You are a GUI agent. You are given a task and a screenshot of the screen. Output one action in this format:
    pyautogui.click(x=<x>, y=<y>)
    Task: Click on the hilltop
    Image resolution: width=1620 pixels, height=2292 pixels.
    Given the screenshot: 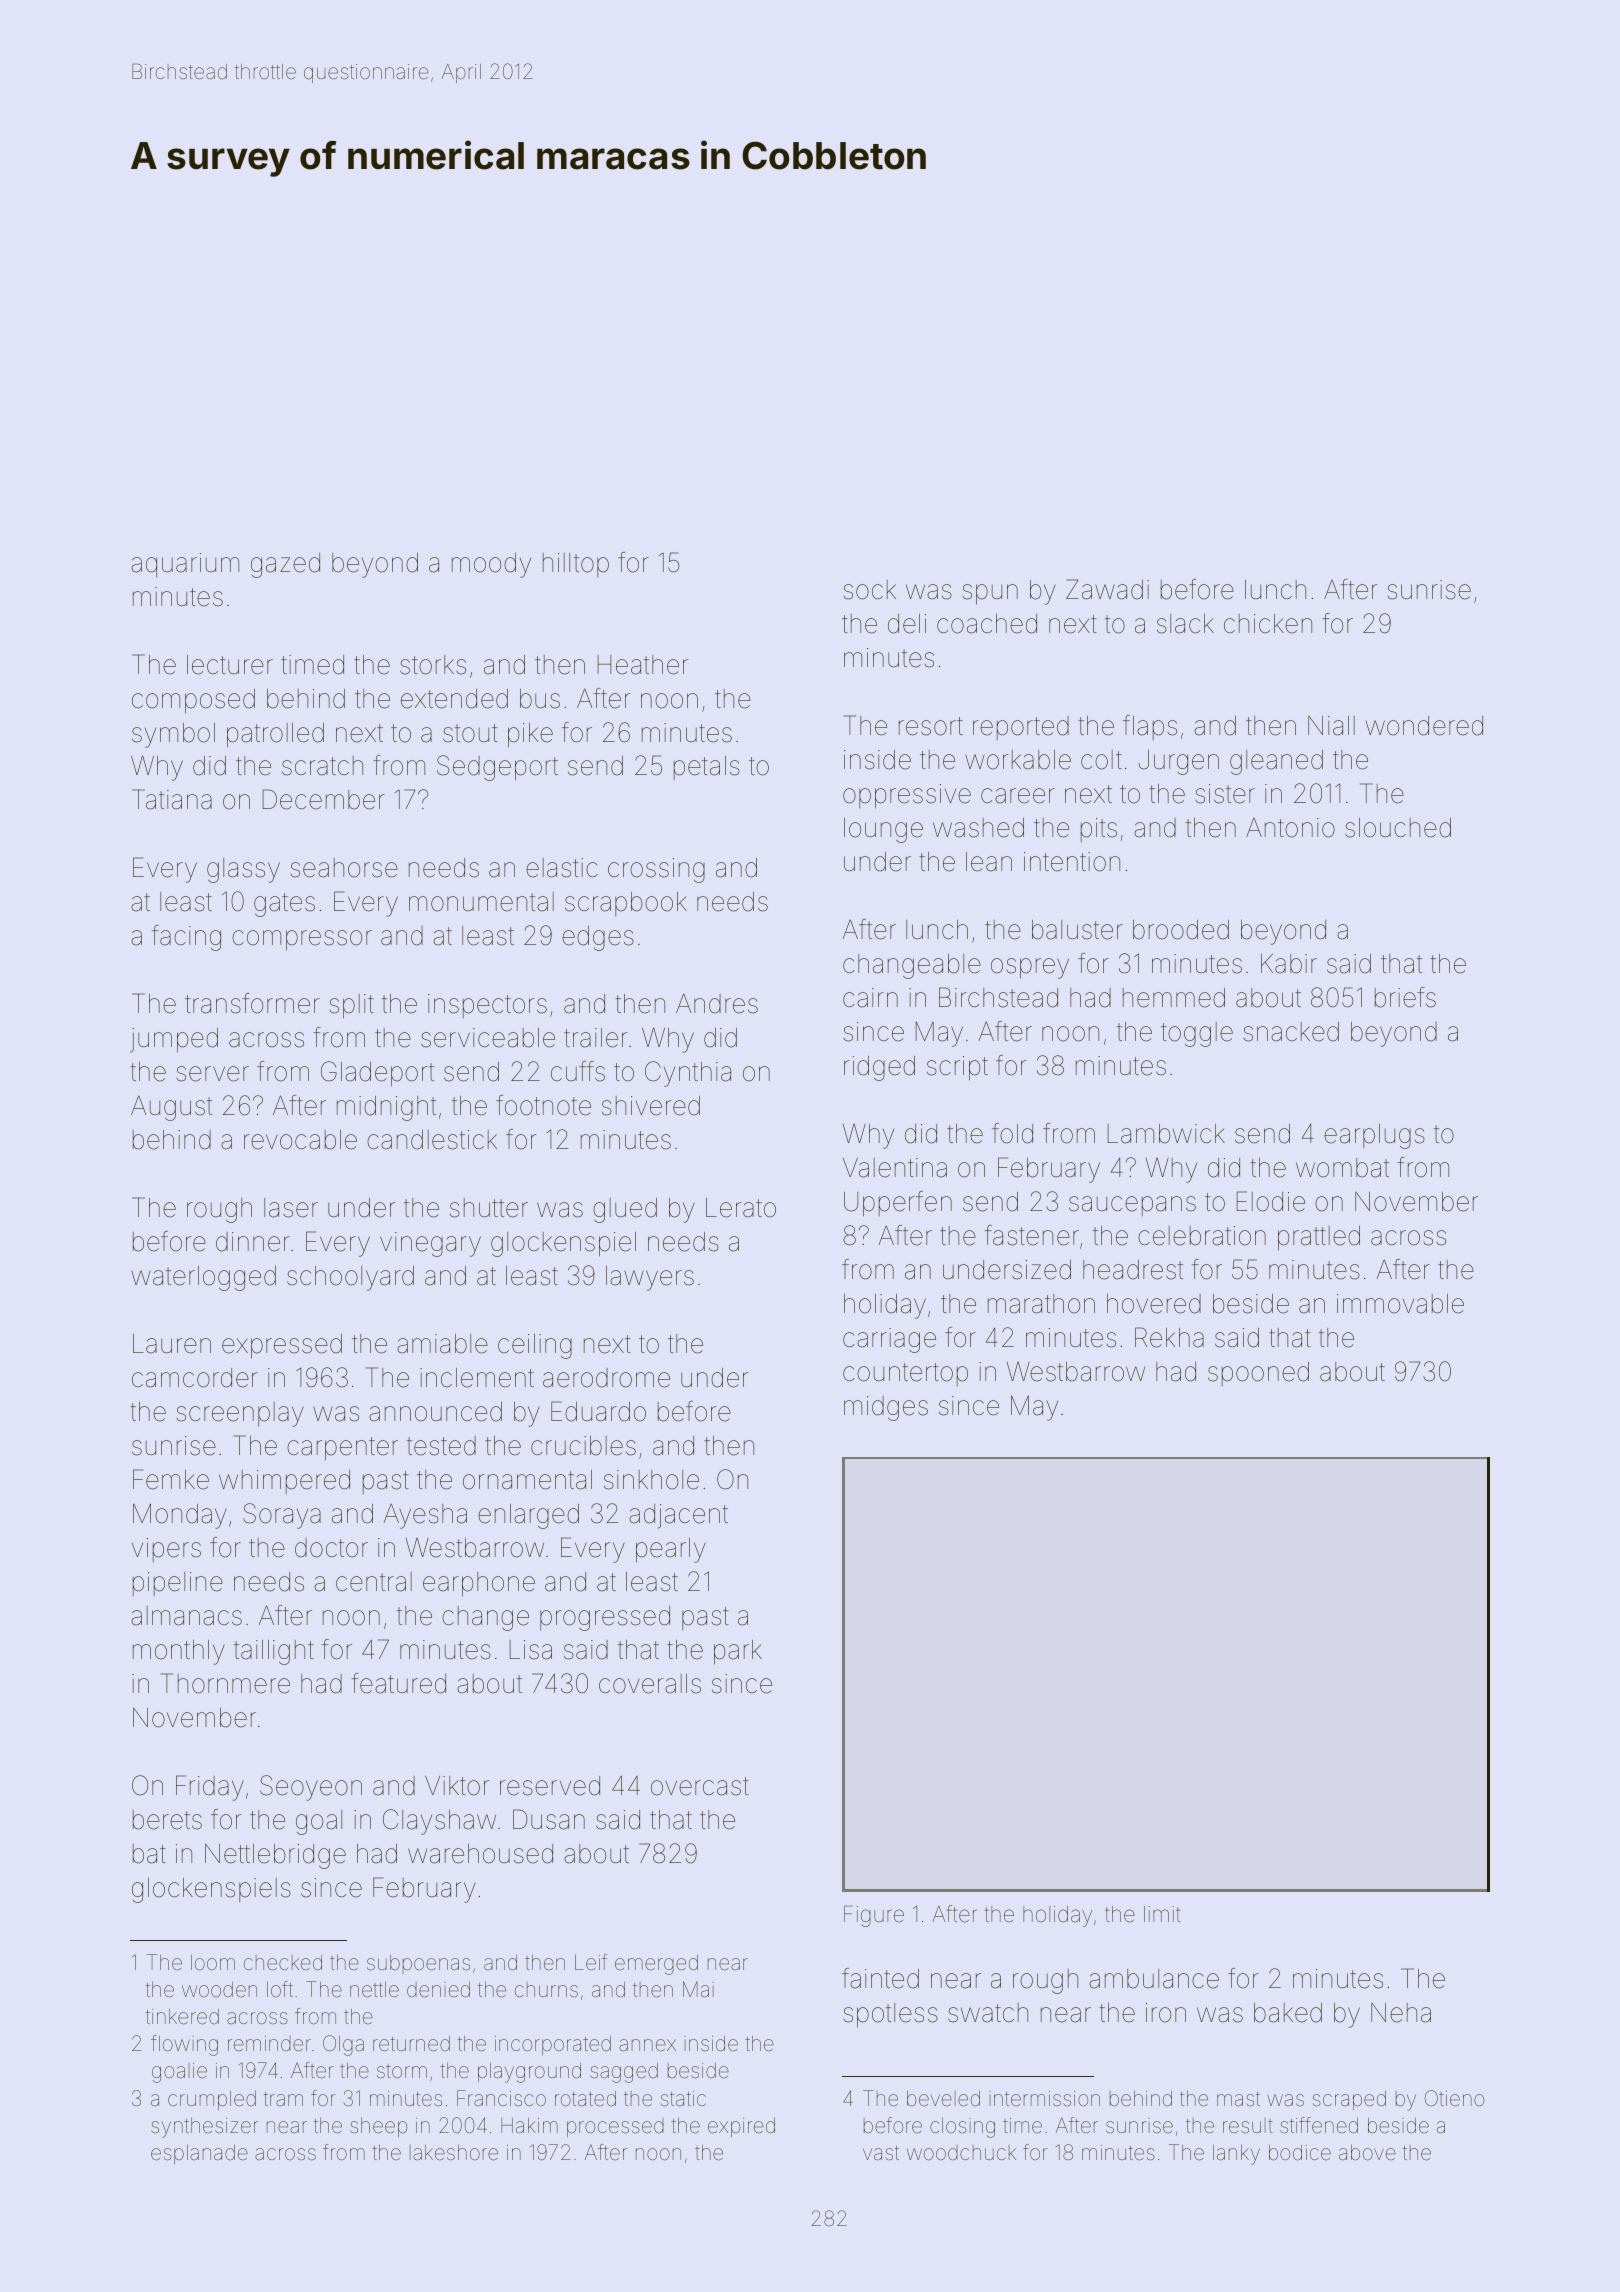 What is the action you would take?
    pyautogui.click(x=576, y=565)
